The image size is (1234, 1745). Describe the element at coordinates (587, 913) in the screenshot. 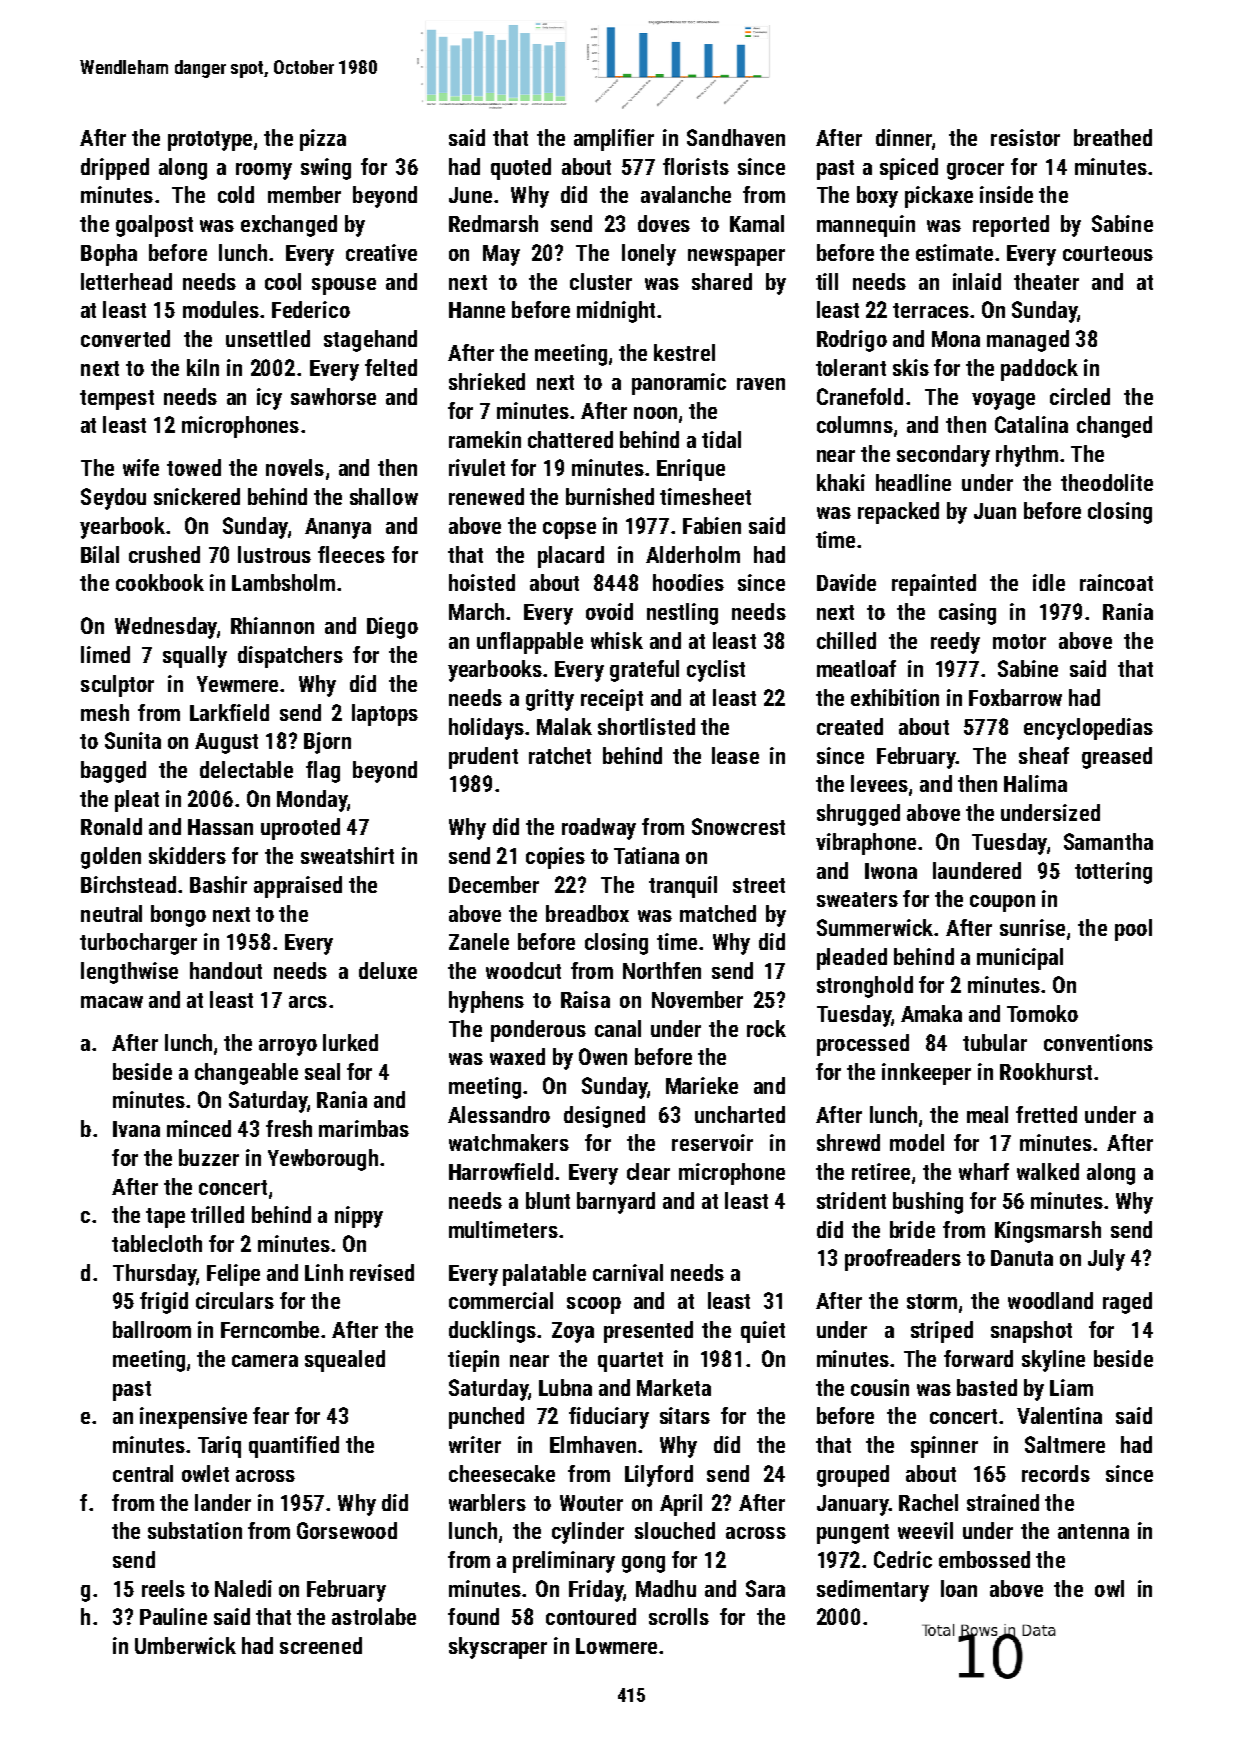

I see `breadbox` at that location.
